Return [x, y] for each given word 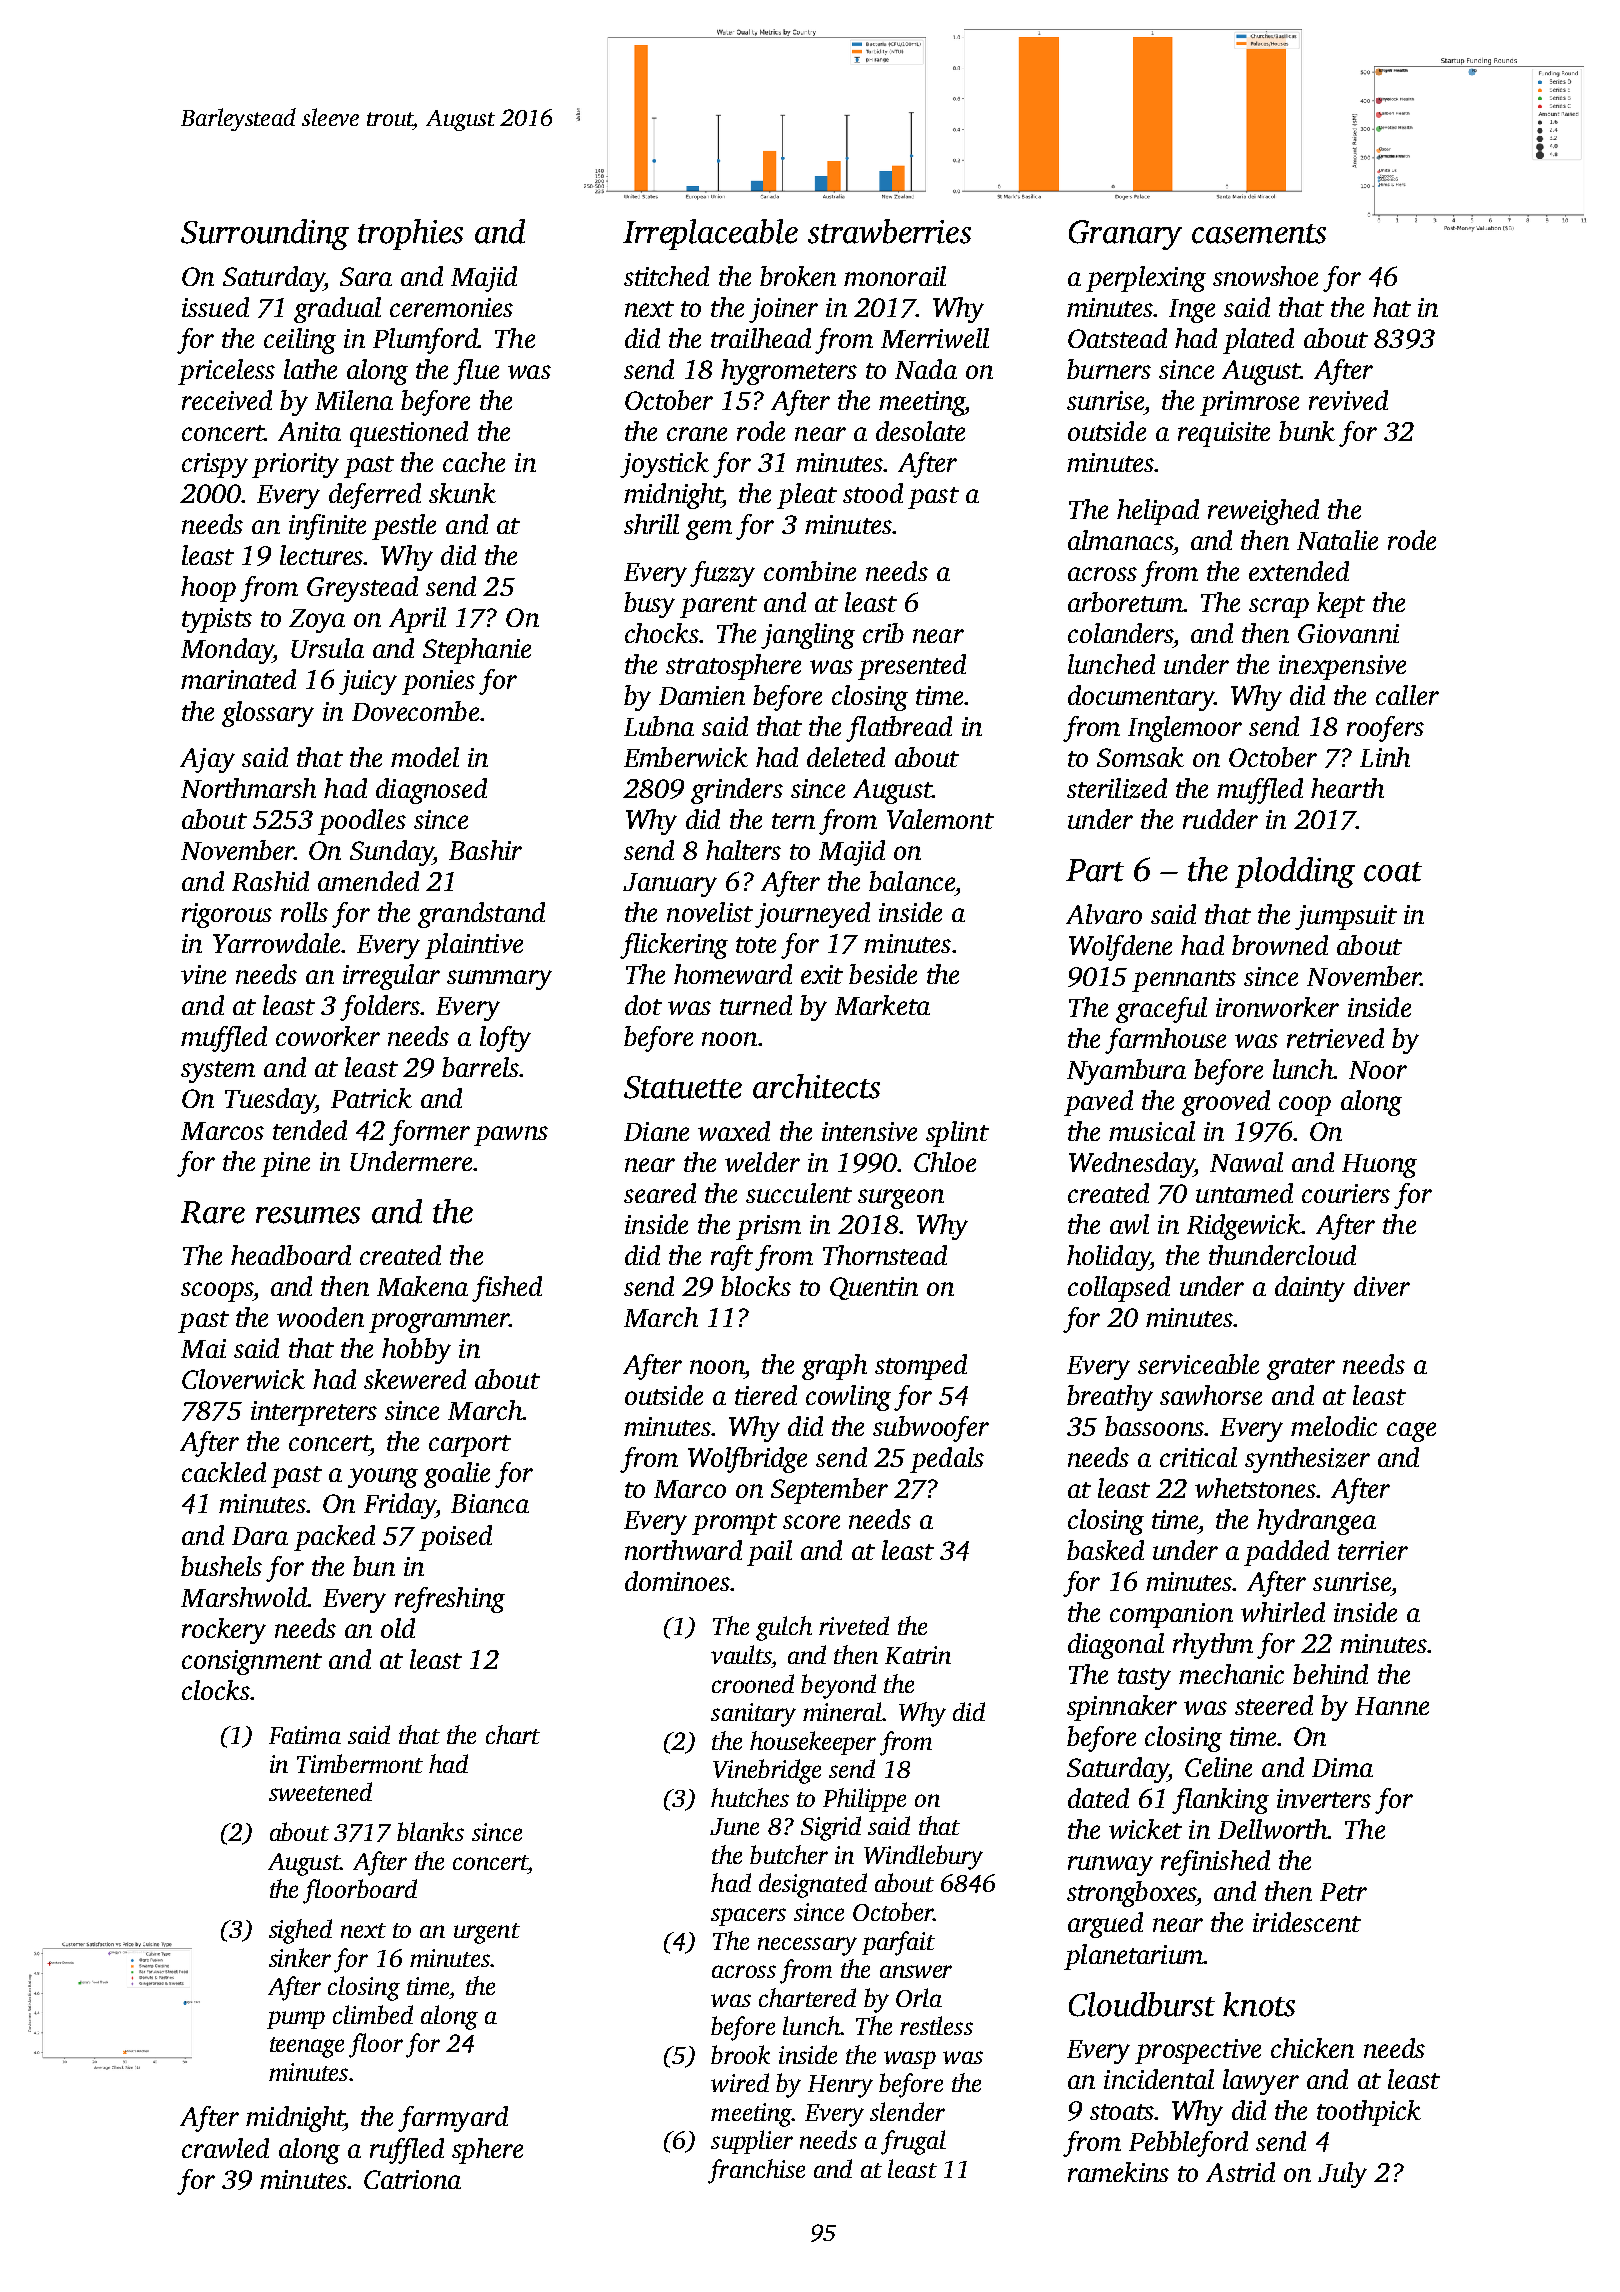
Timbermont [360, 1763]
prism [768, 1227]
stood [873, 493]
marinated [238, 679]
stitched [666, 276]
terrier [1373, 1550]
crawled [225, 2148]
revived [1348, 400]
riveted [854, 1625]
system [218, 1072]
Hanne [1392, 1706]
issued [215, 307]
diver [1382, 1286]
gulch [784, 1628]
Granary [1125, 235]
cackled [224, 1472]
